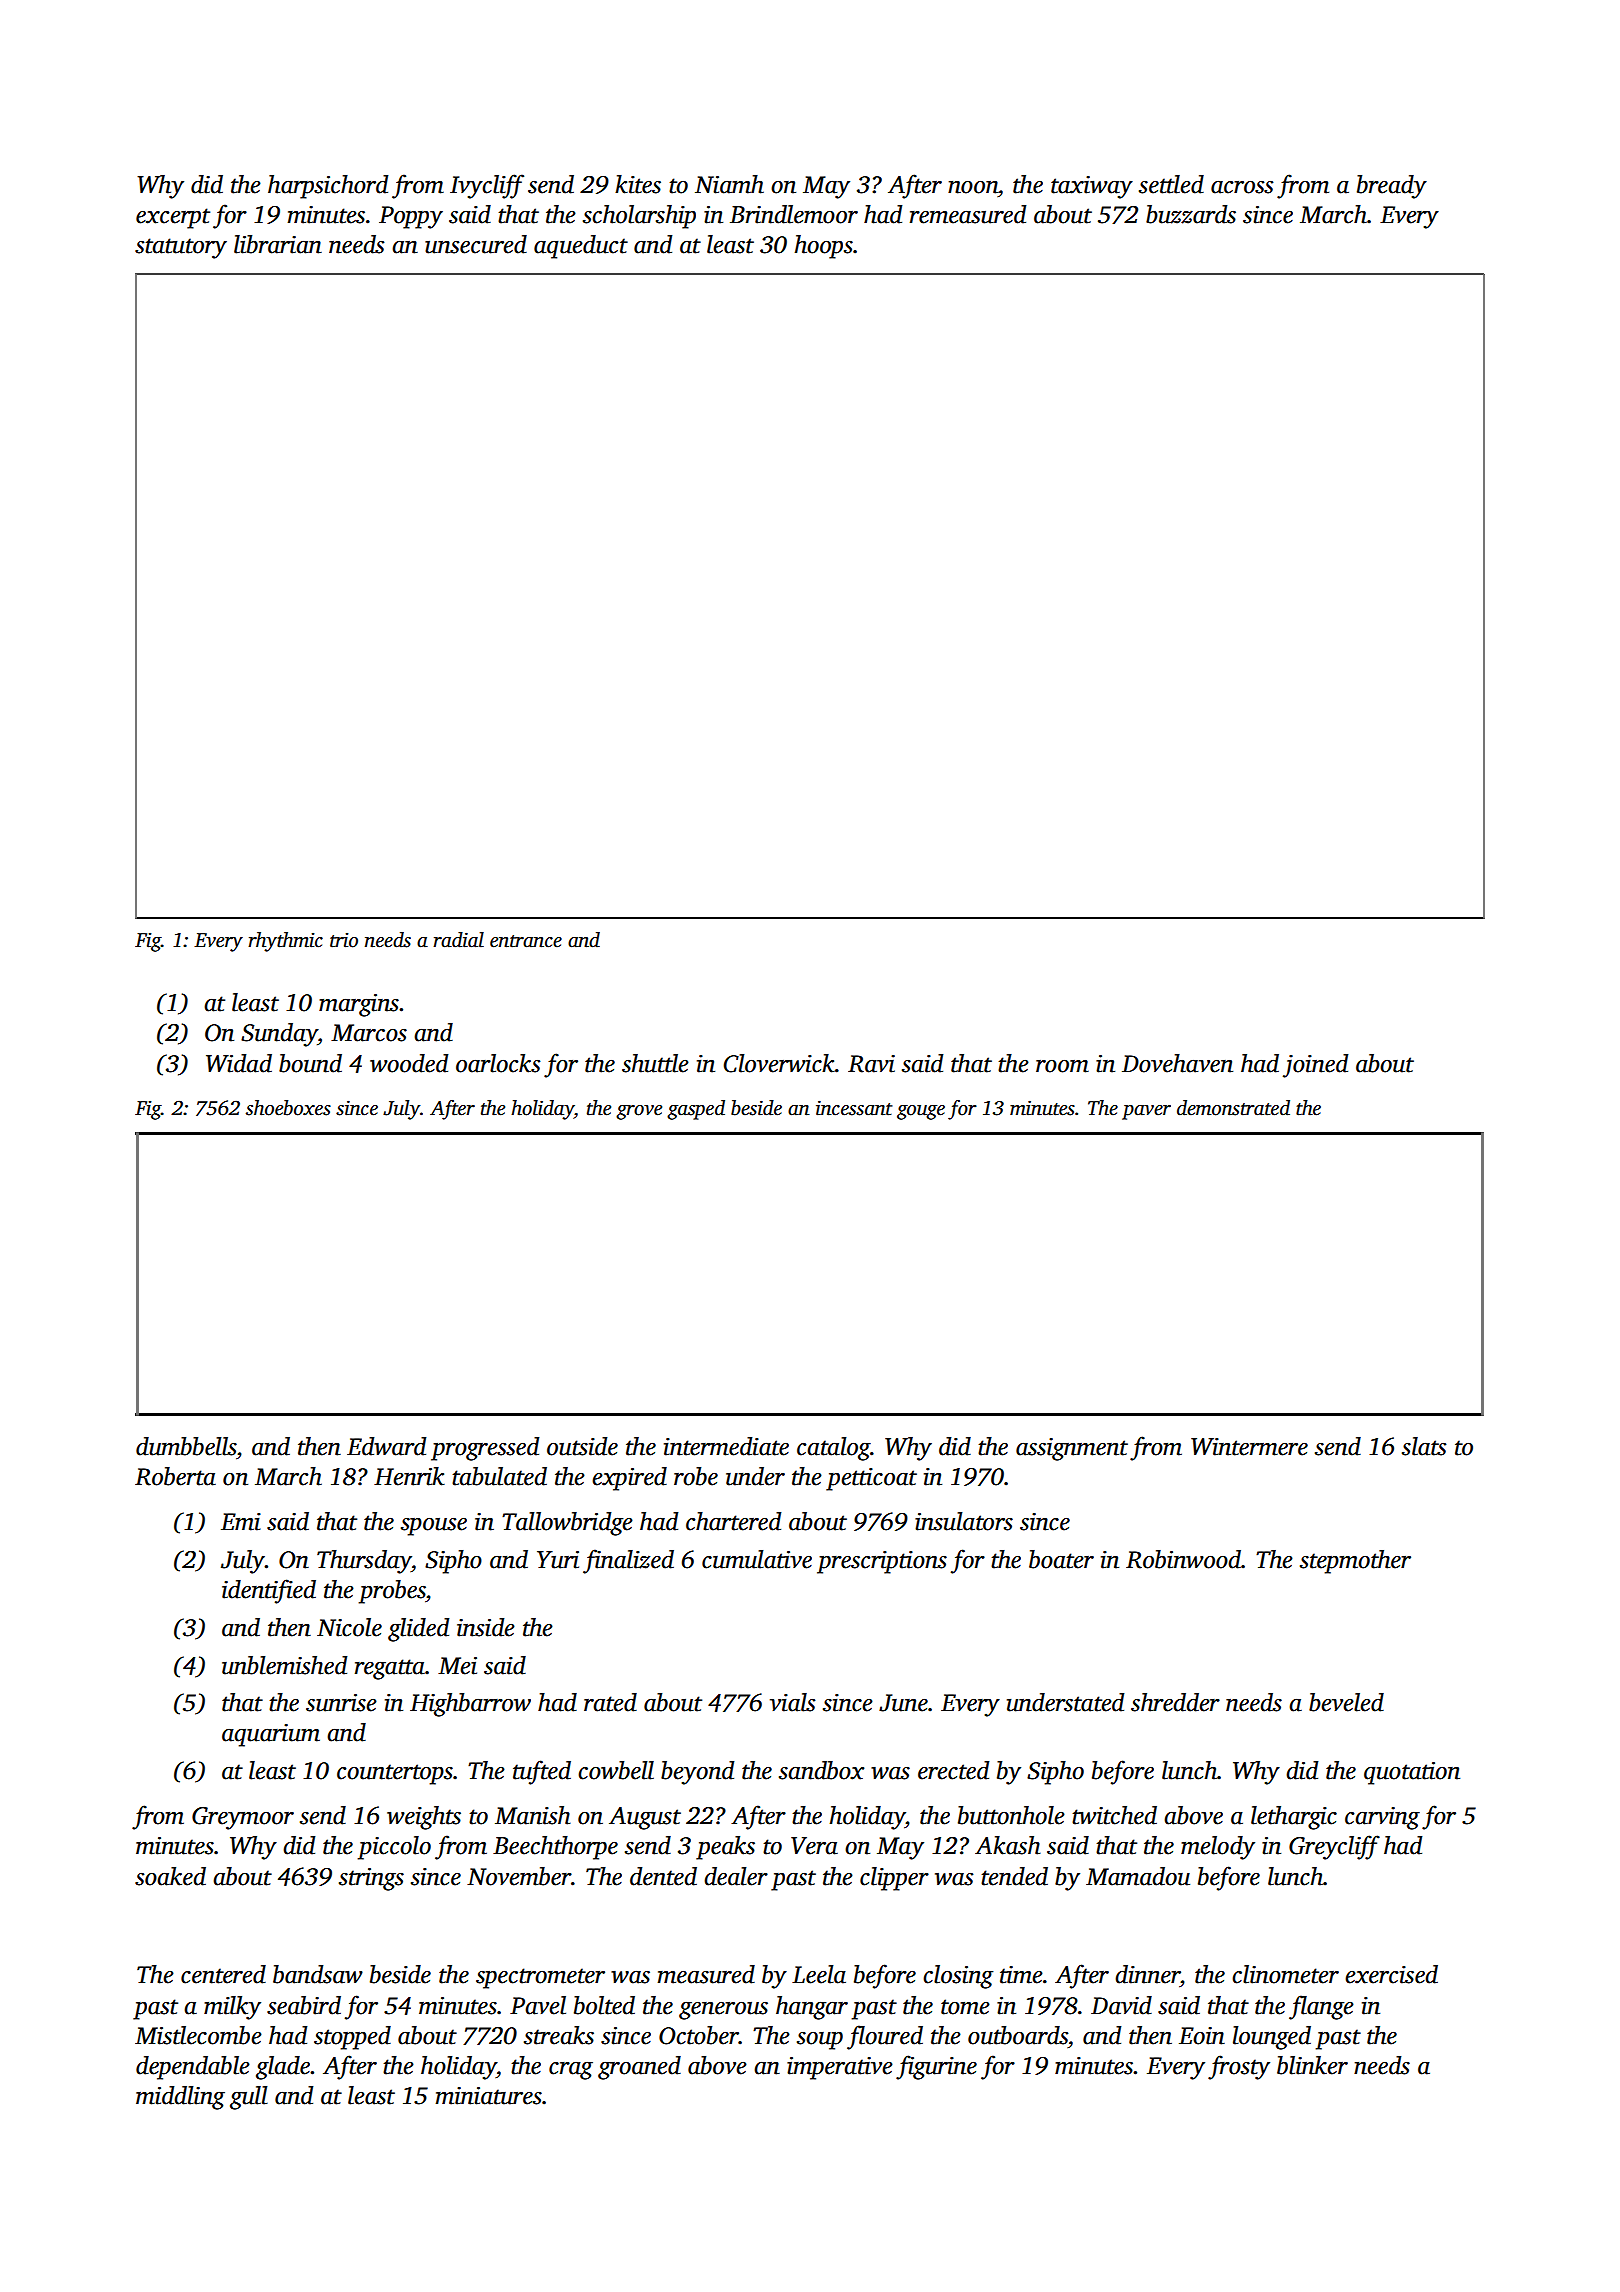 The width and height of the screenshot is (1620, 2292). What do you see at coordinates (639, 1112) in the screenshot?
I see `grove` at bounding box center [639, 1112].
